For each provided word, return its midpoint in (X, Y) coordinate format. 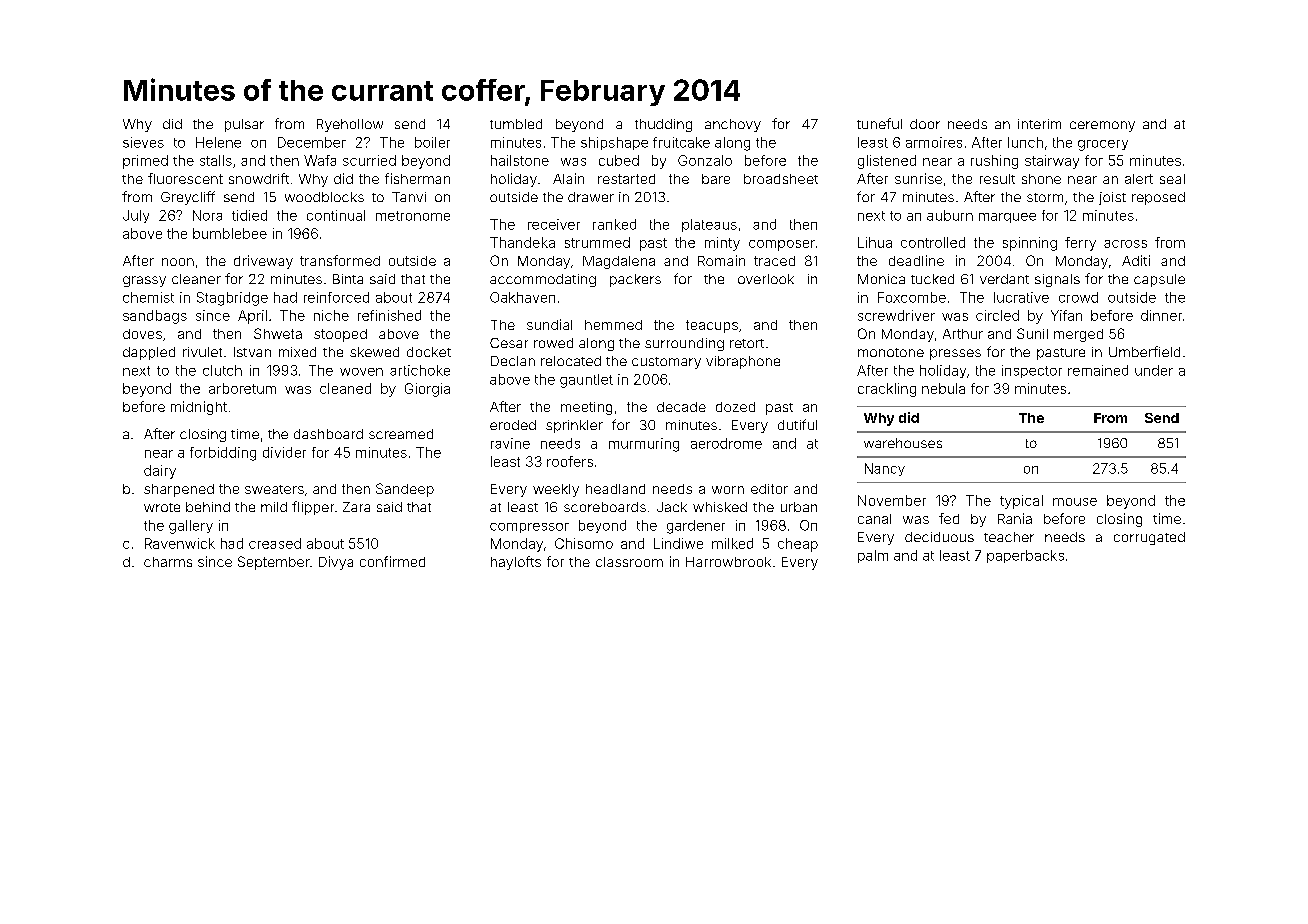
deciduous (939, 537)
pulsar (244, 125)
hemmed (613, 325)
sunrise (918, 178)
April (252, 317)
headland (615, 489)
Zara (356, 507)
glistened (887, 162)
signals (1057, 280)
